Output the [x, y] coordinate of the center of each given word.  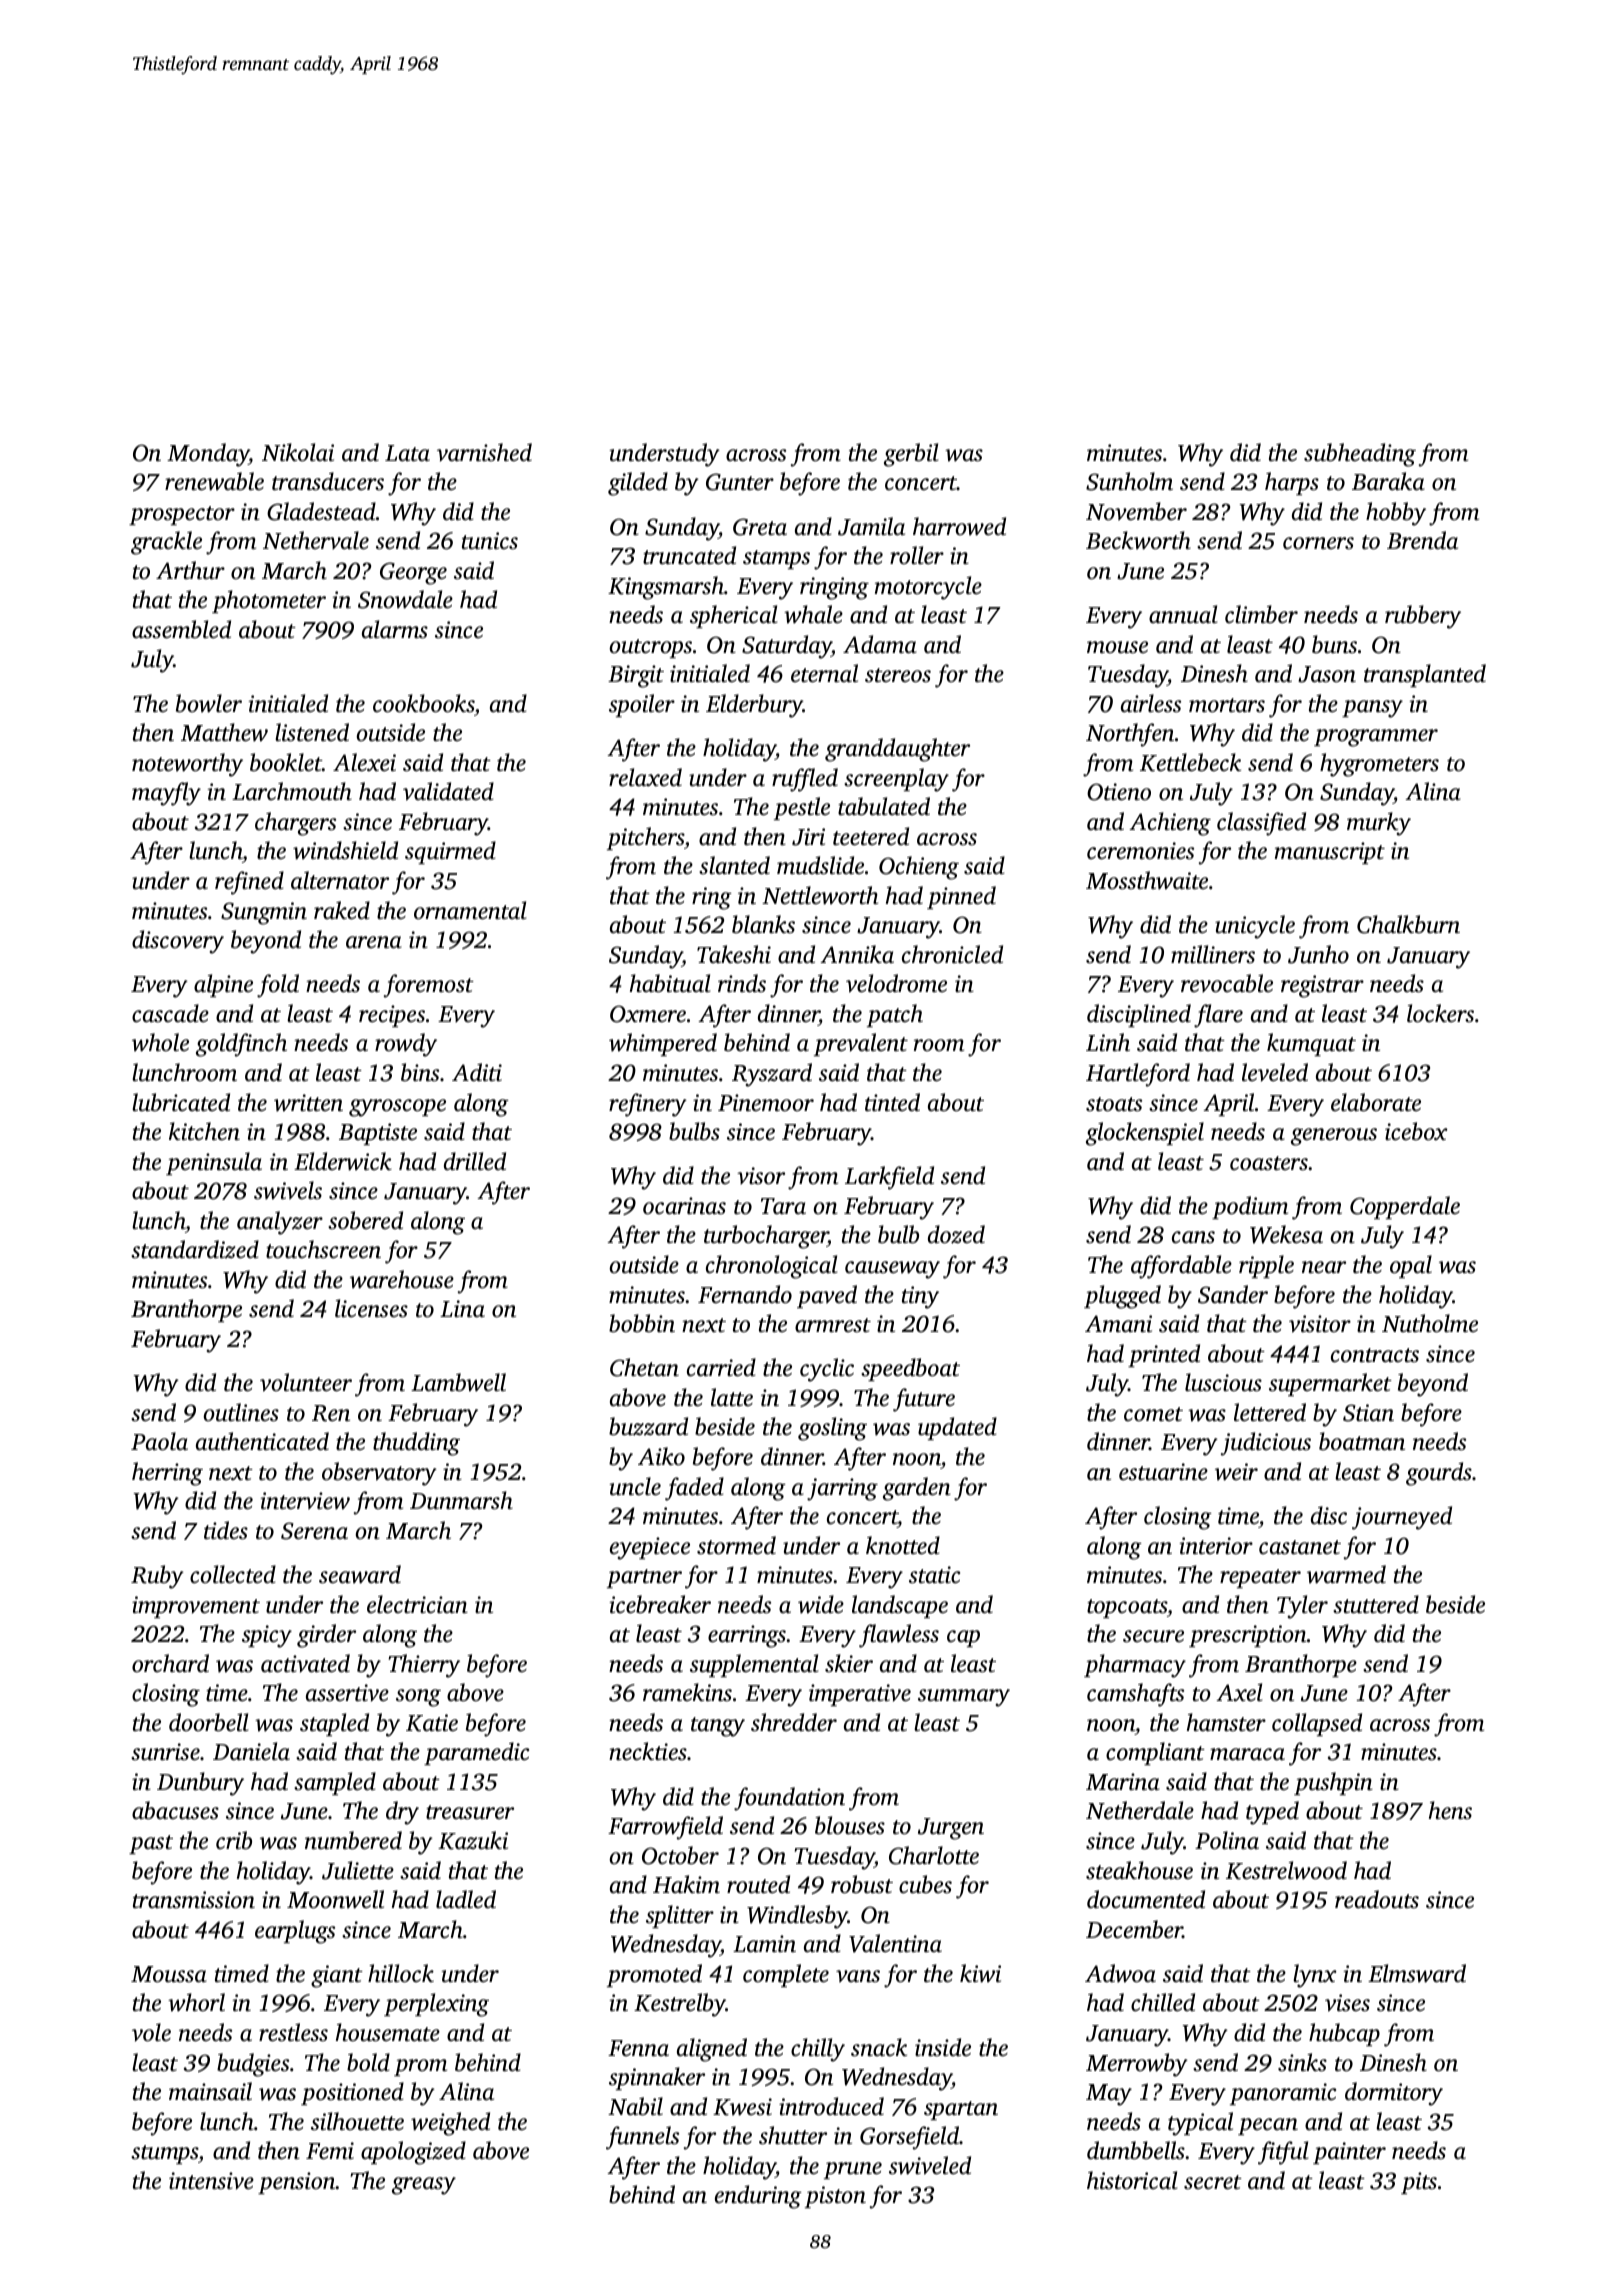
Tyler [1302, 1607]
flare [1218, 1016]
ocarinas [684, 1206]
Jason [1327, 674]
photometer [269, 601]
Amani [1118, 1324]
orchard [170, 1663]
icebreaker [660, 1604]
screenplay [896, 780]
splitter [680, 1916]
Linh [1108, 1042]
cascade [170, 1013]
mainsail [210, 2091]
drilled [475, 1161]
